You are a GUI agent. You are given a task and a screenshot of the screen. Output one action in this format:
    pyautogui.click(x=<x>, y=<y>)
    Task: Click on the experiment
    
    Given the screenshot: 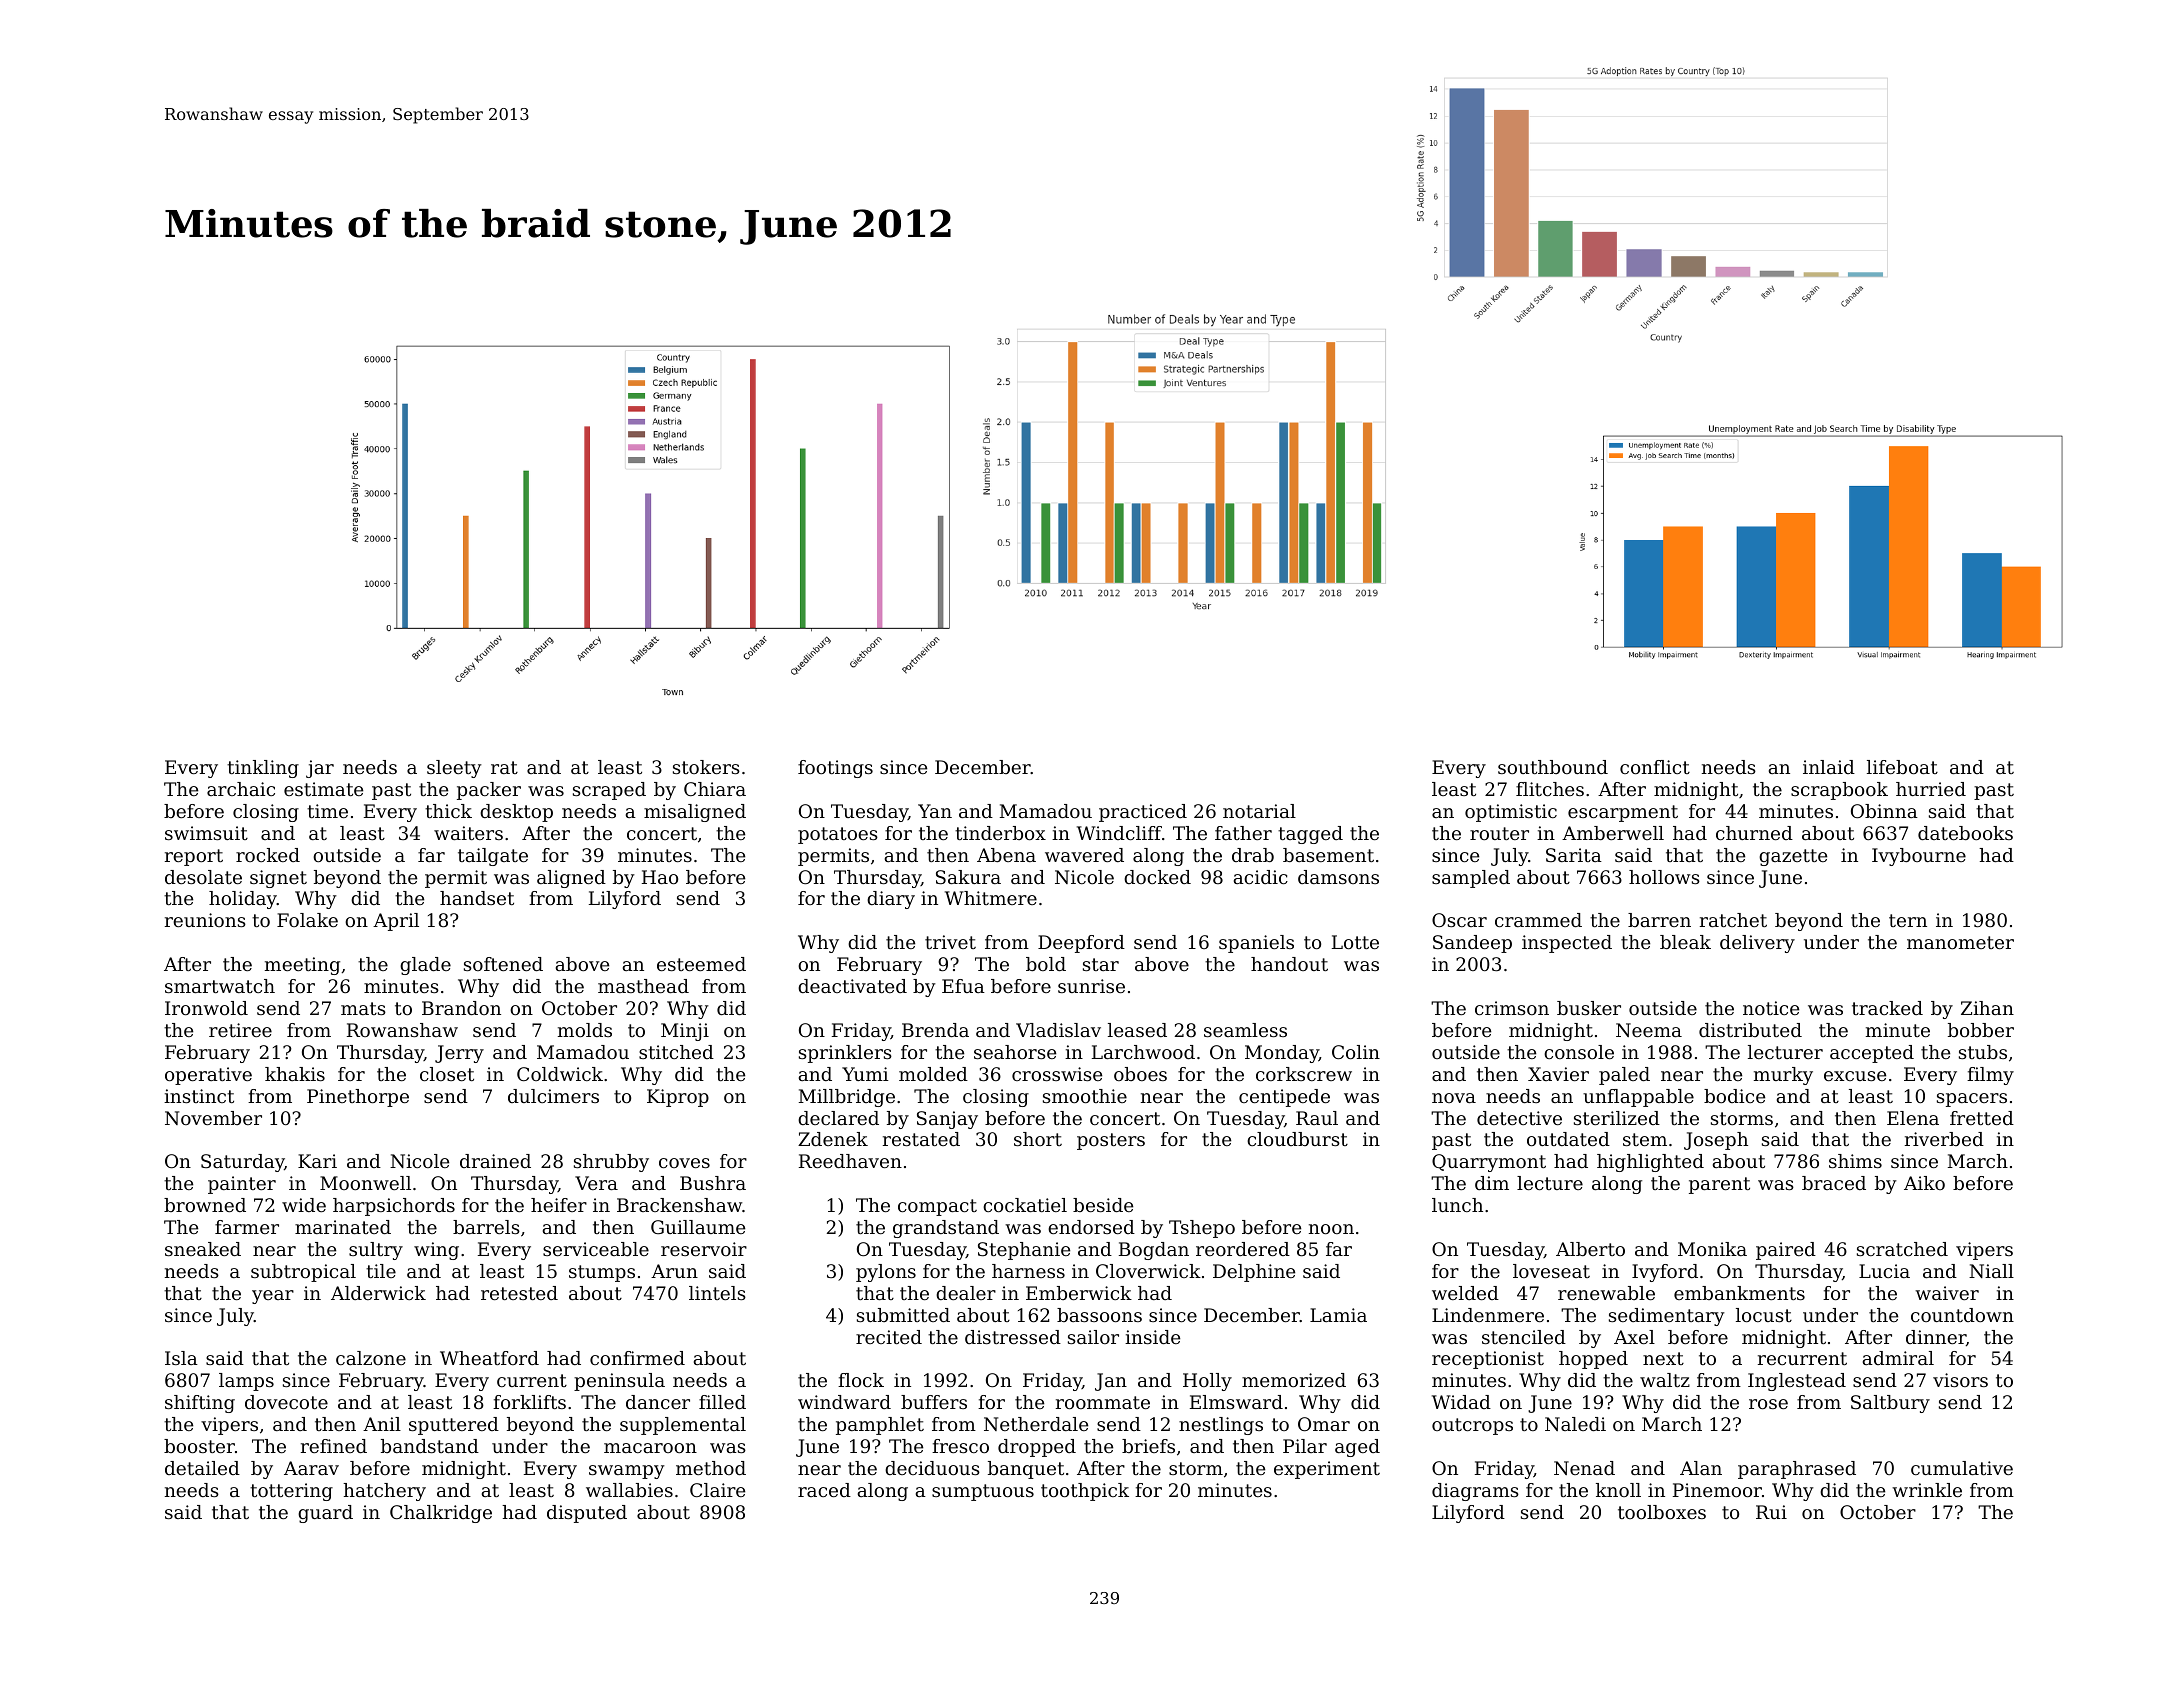 What is the action you would take?
    pyautogui.click(x=1327, y=1470)
